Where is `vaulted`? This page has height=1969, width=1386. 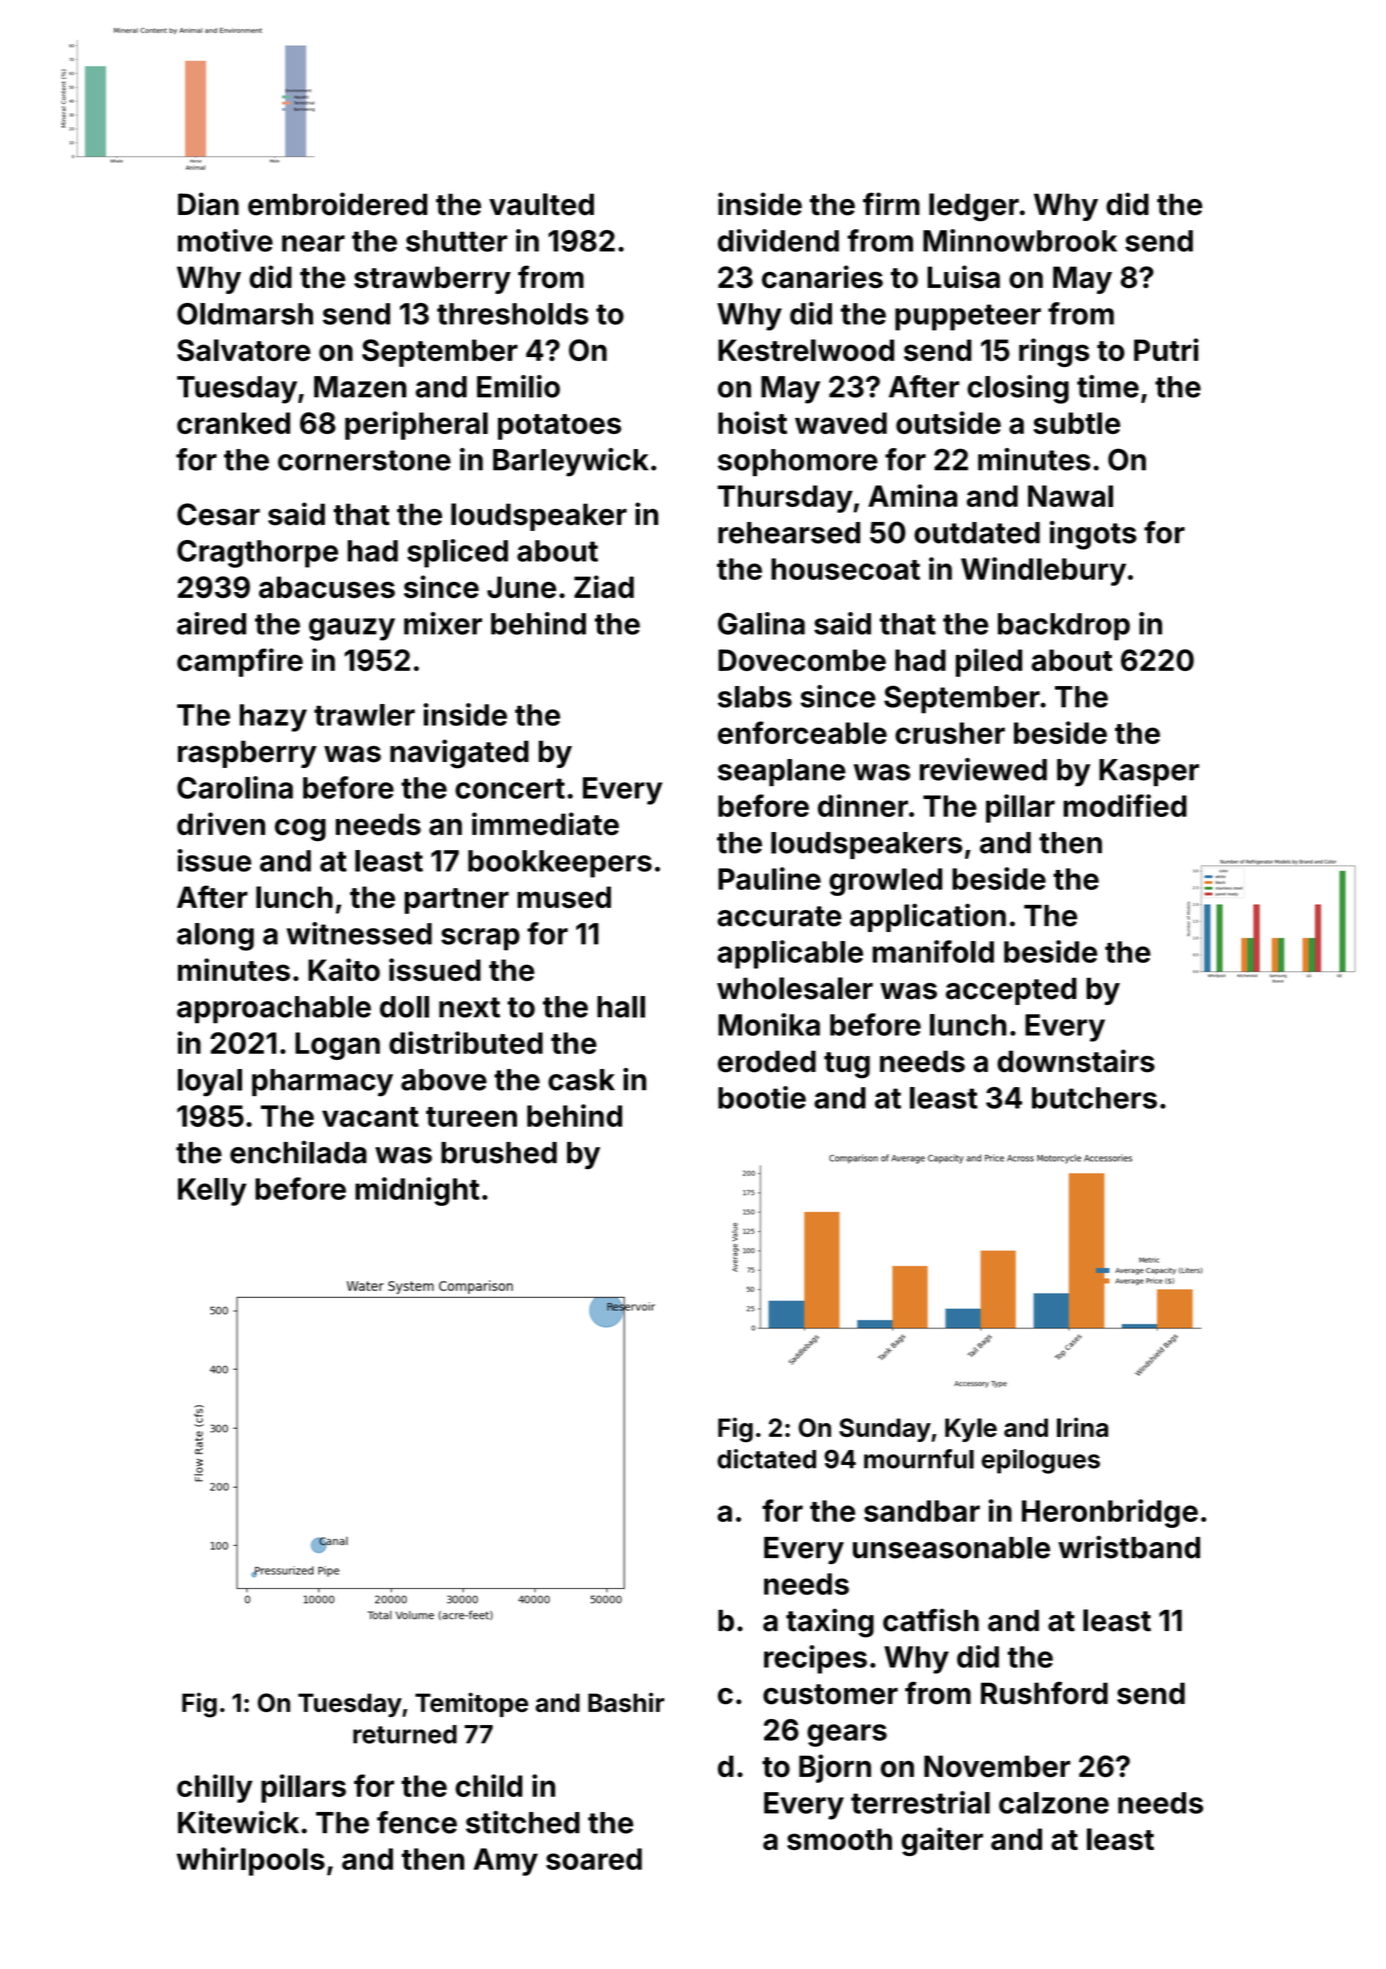 vaulted is located at coordinates (541, 204).
